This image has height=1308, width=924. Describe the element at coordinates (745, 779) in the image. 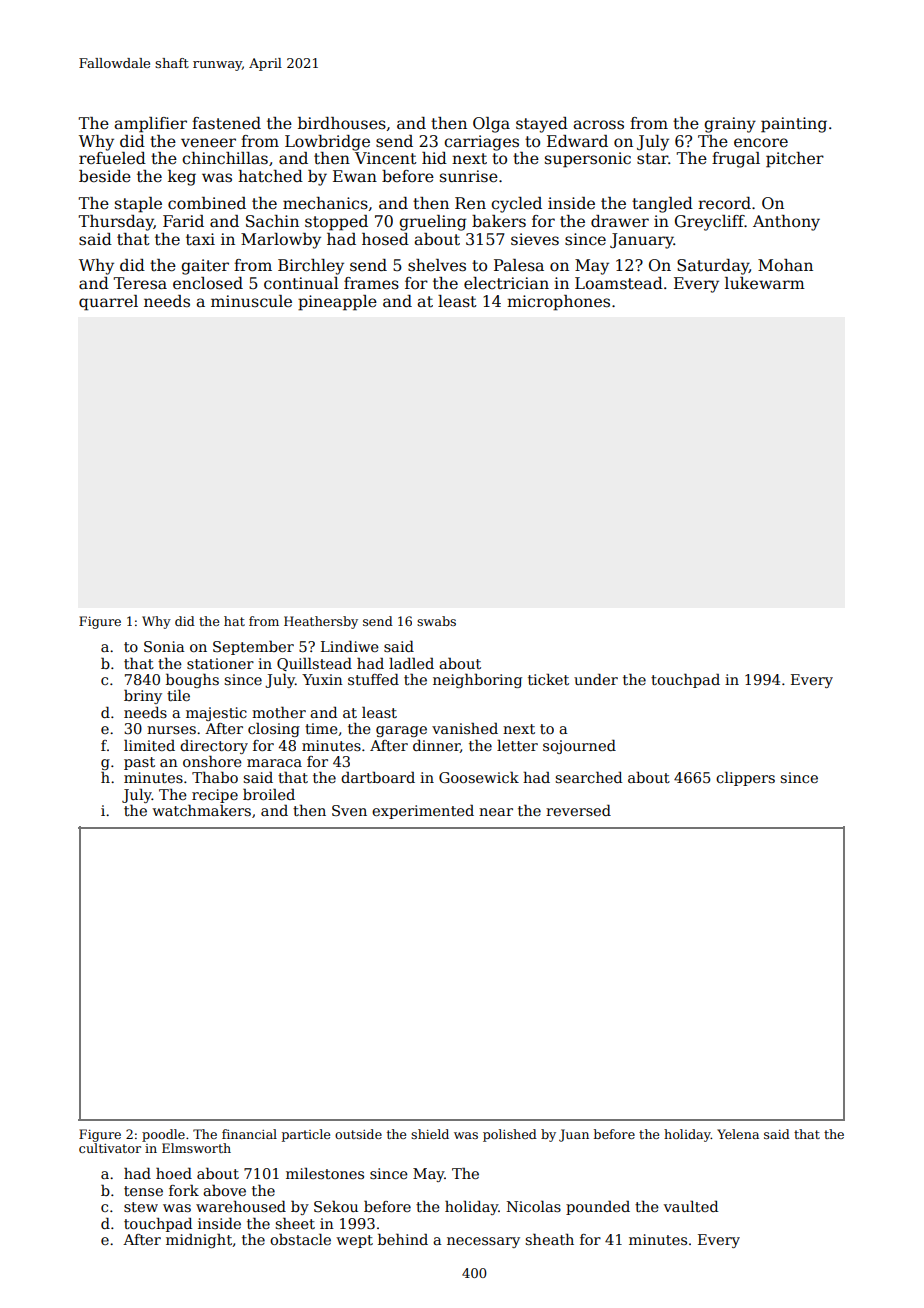

I see `clippers` at that location.
